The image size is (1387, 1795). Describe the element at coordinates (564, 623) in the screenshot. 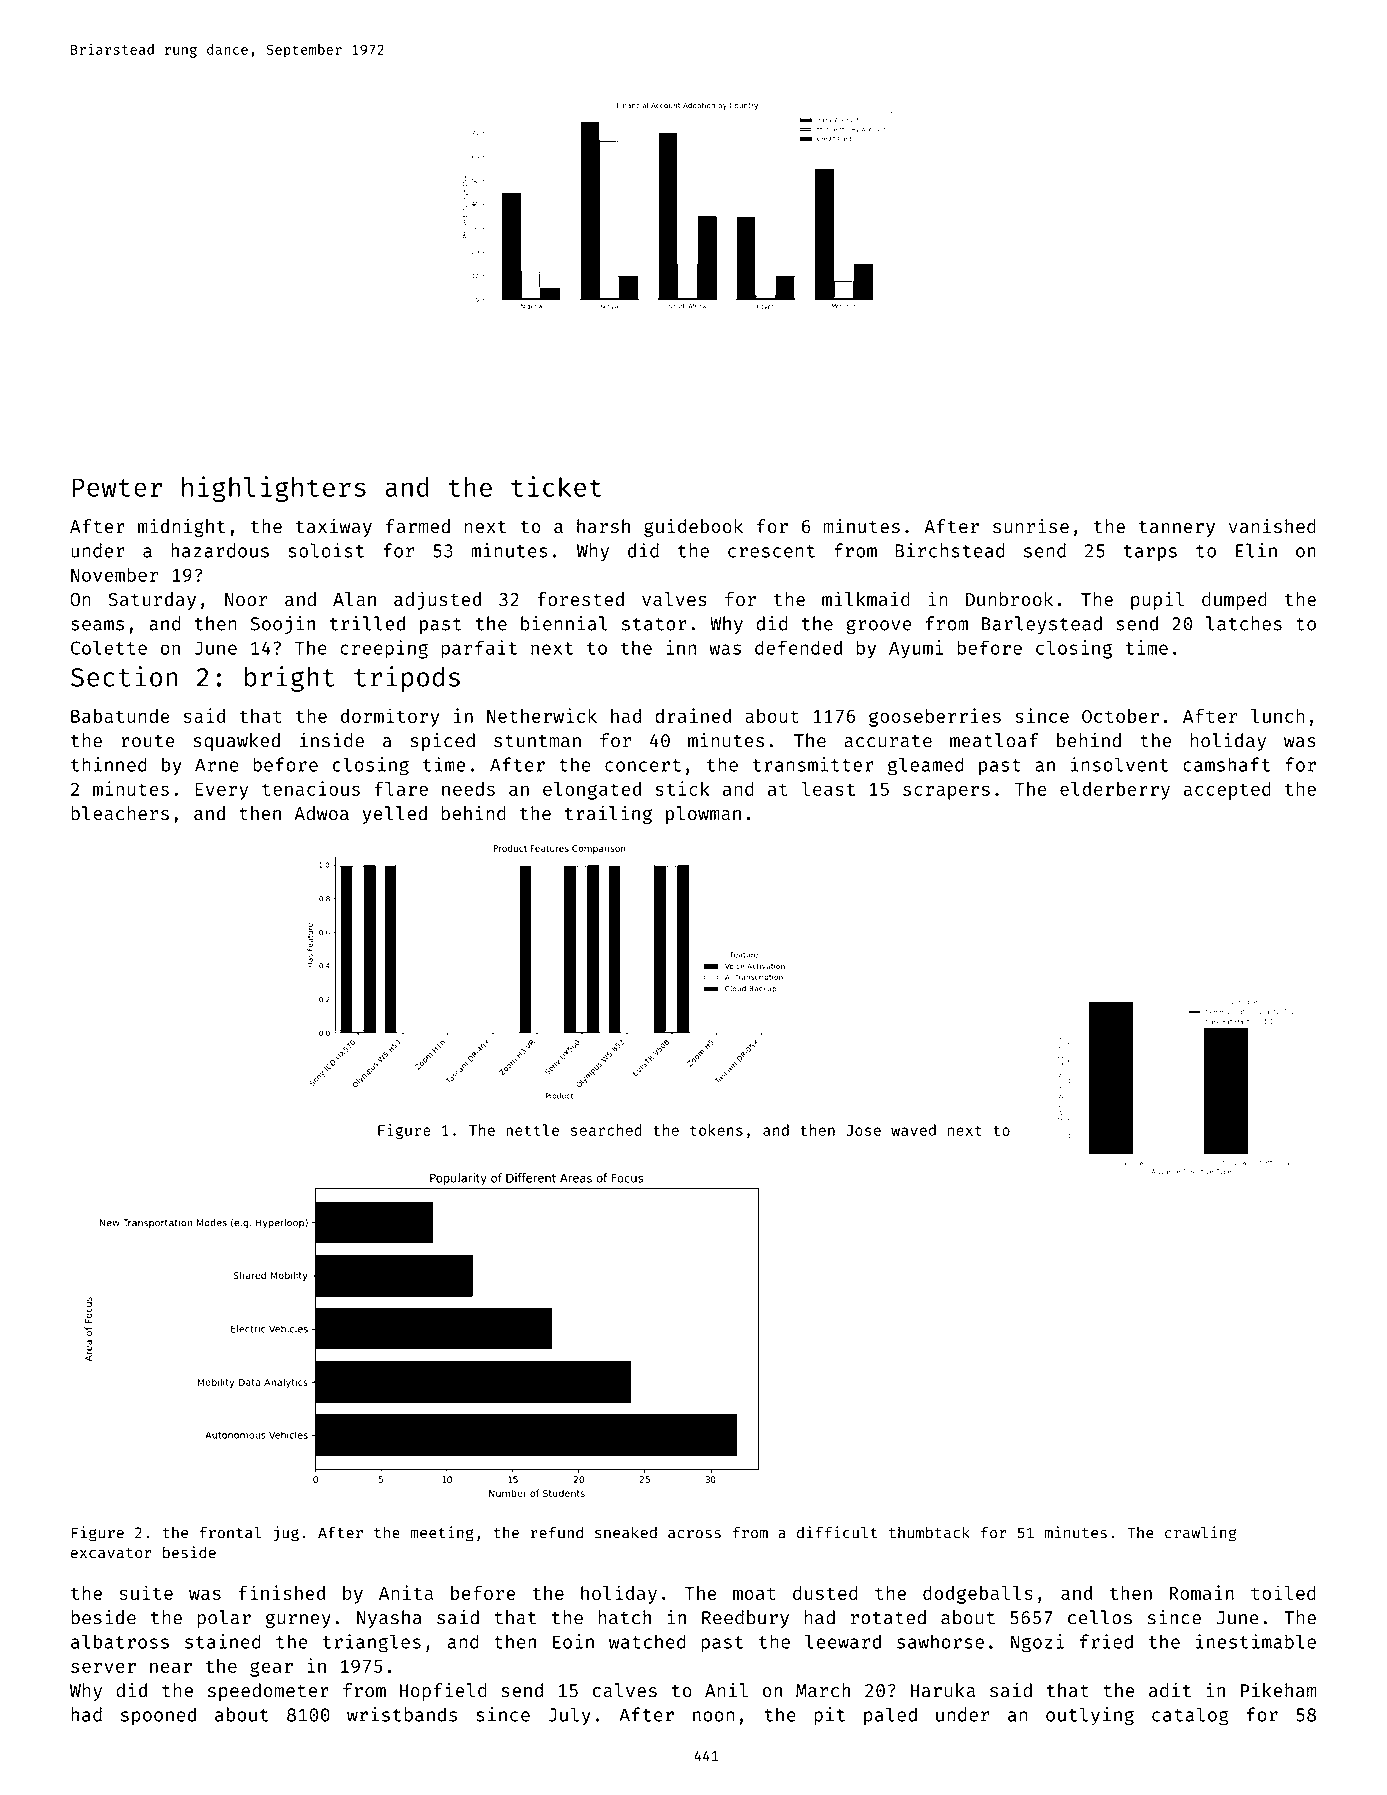

I see `biennial` at that location.
